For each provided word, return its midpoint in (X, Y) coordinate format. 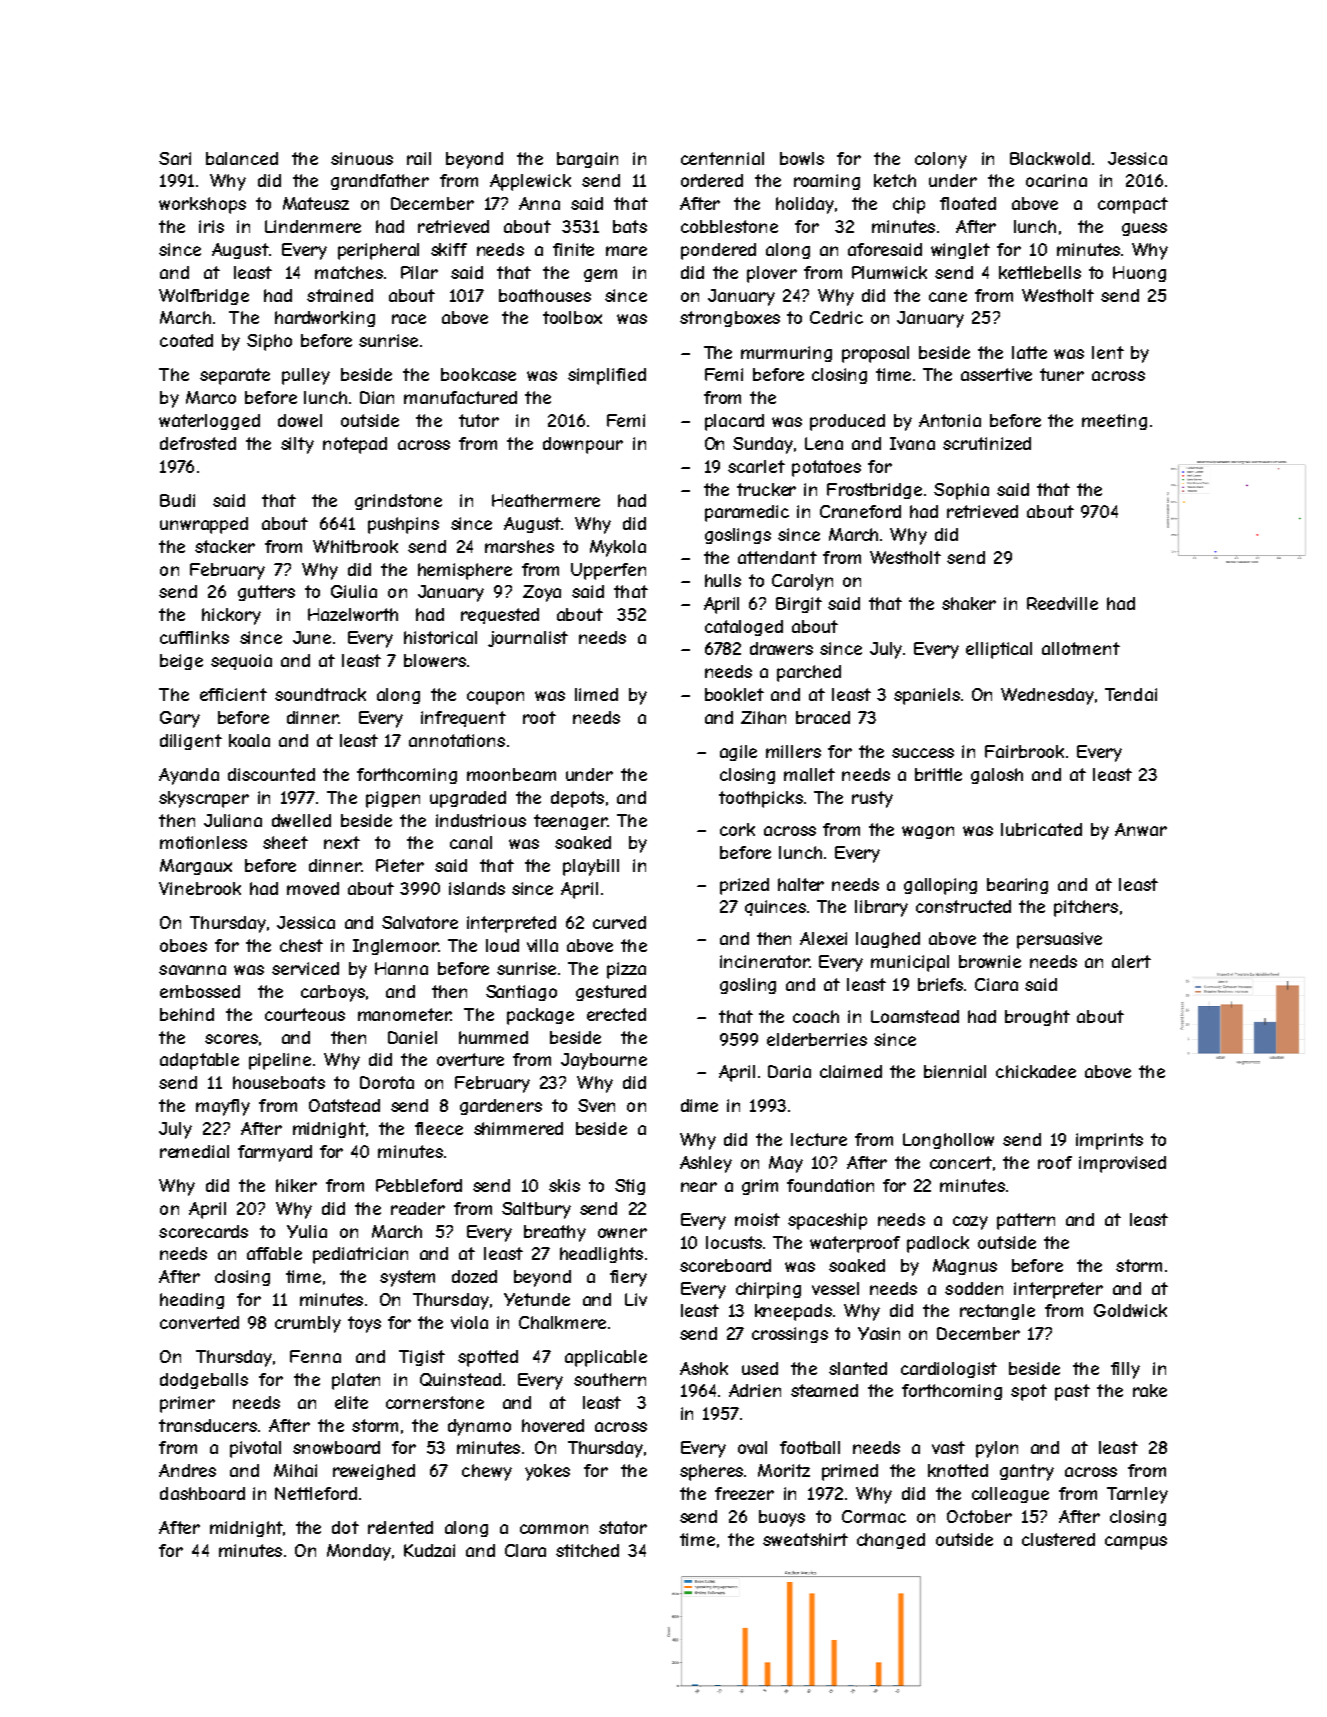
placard (734, 422)
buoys (782, 1518)
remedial (194, 1151)
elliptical (999, 650)
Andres (187, 1470)
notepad (355, 445)
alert (1131, 961)
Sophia (961, 491)
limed (596, 694)
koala (249, 740)
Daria (789, 1071)
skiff (449, 249)
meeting (1114, 422)
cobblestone (729, 226)
